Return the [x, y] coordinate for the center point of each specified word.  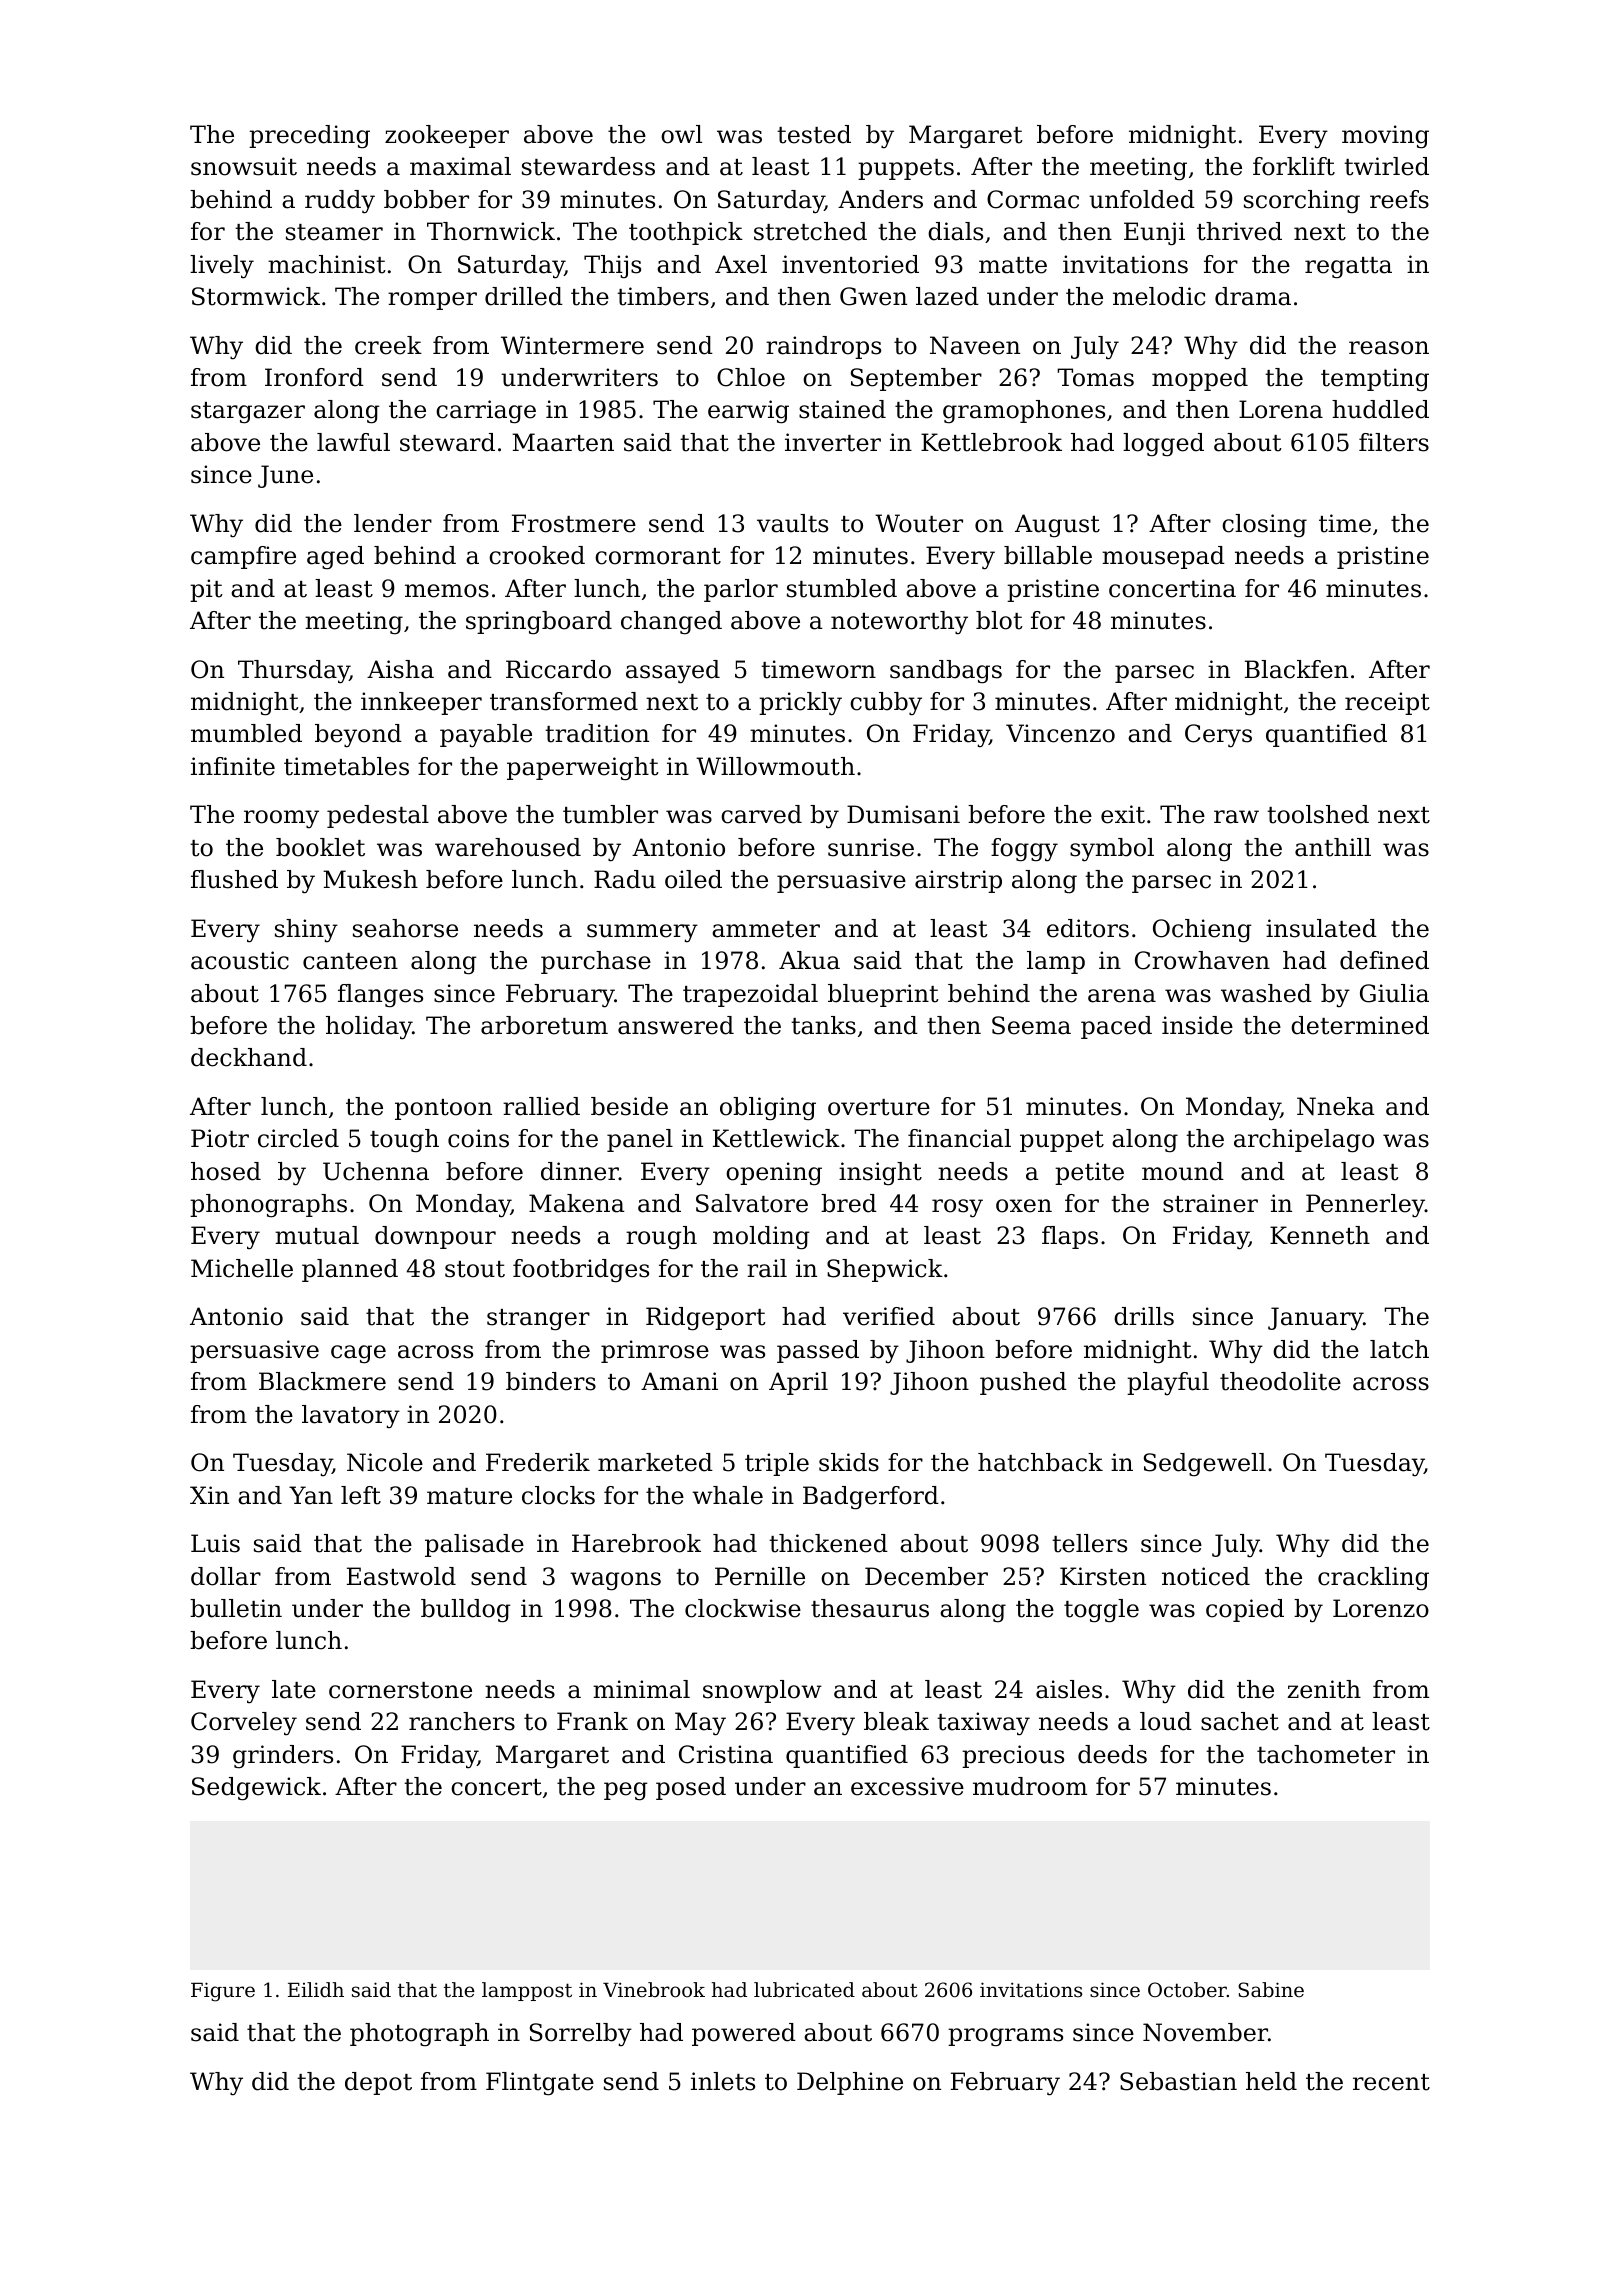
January [1315, 1319]
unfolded [1142, 199]
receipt [1387, 703]
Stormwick [256, 296]
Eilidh [316, 1990]
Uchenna [376, 1171]
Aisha [400, 669]
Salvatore [752, 1203]
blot [999, 620]
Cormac [1033, 199]
